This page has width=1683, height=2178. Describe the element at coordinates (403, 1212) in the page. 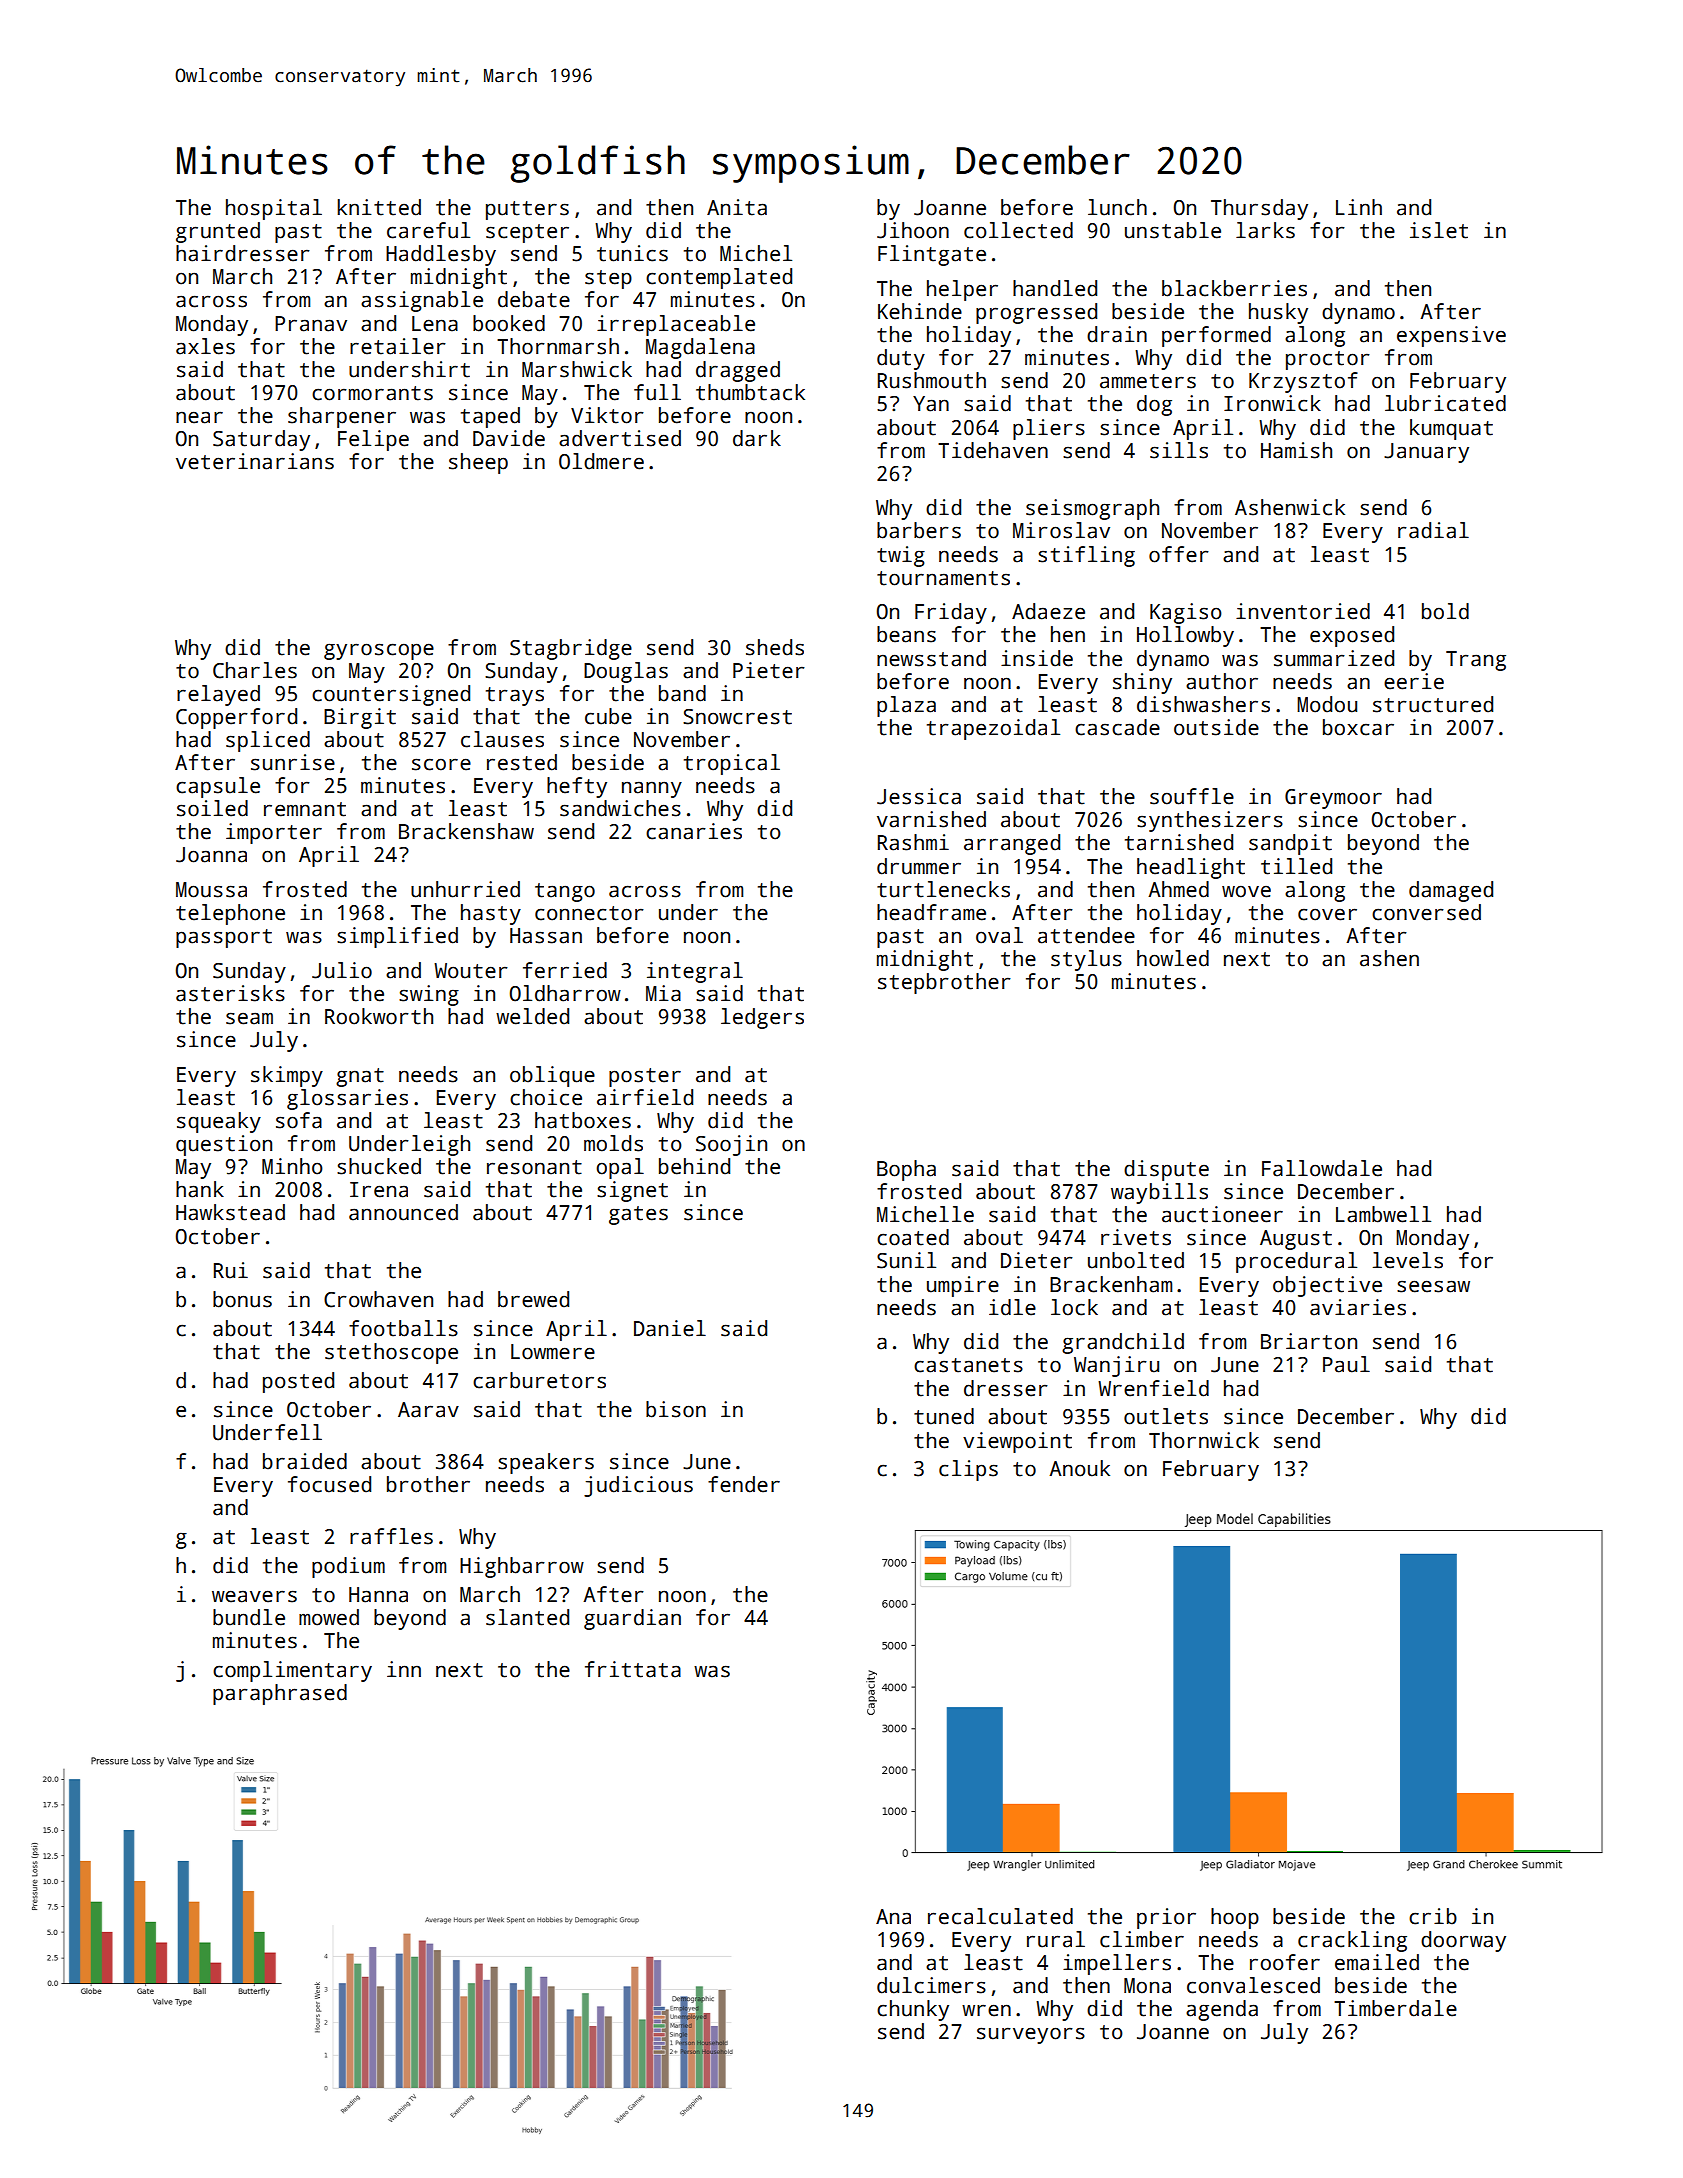

I see `announced` at that location.
